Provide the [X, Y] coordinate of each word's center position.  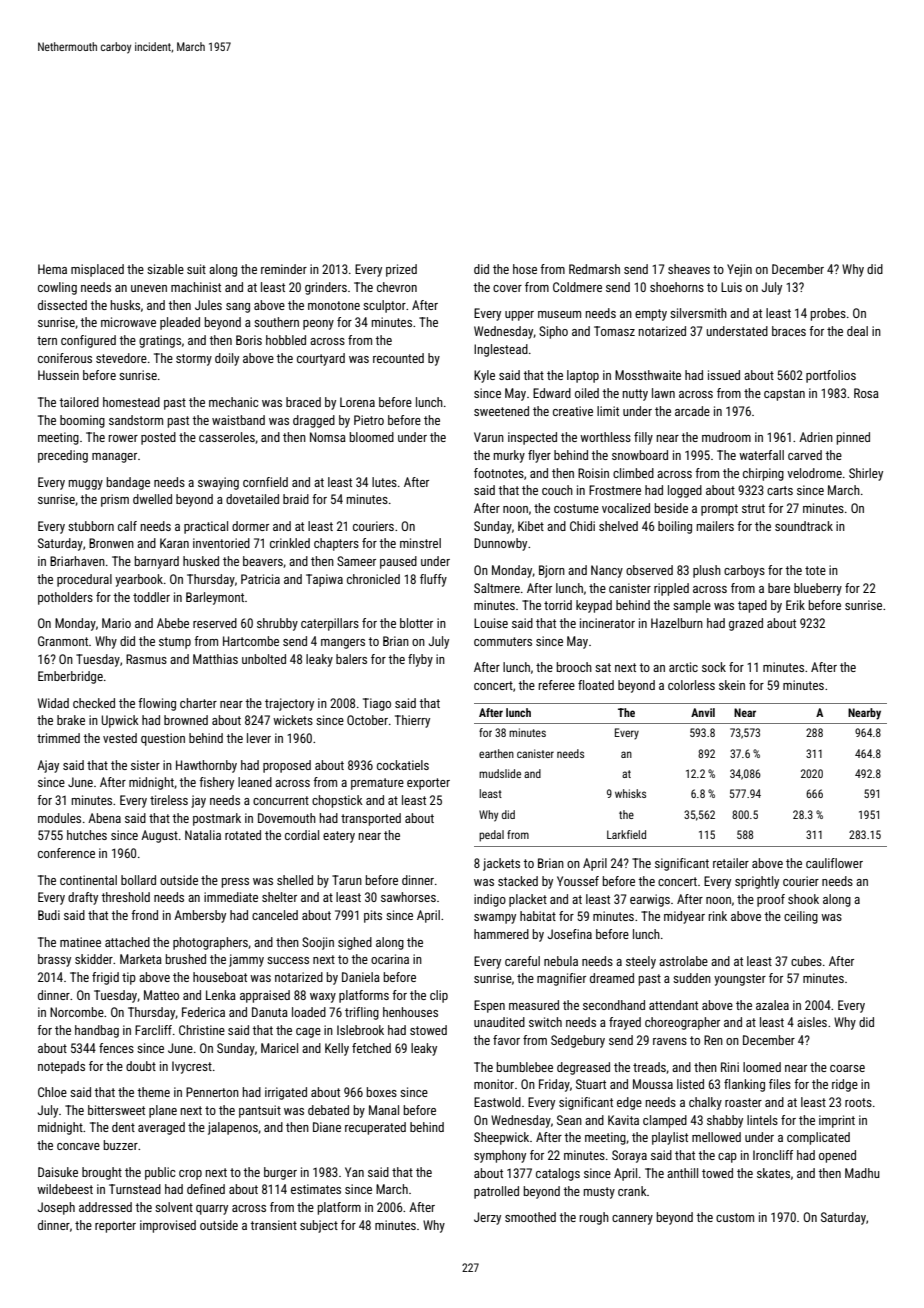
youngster [740, 980]
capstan [784, 395]
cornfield [265, 482]
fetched [371, 1048]
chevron [397, 287]
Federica [203, 1012]
